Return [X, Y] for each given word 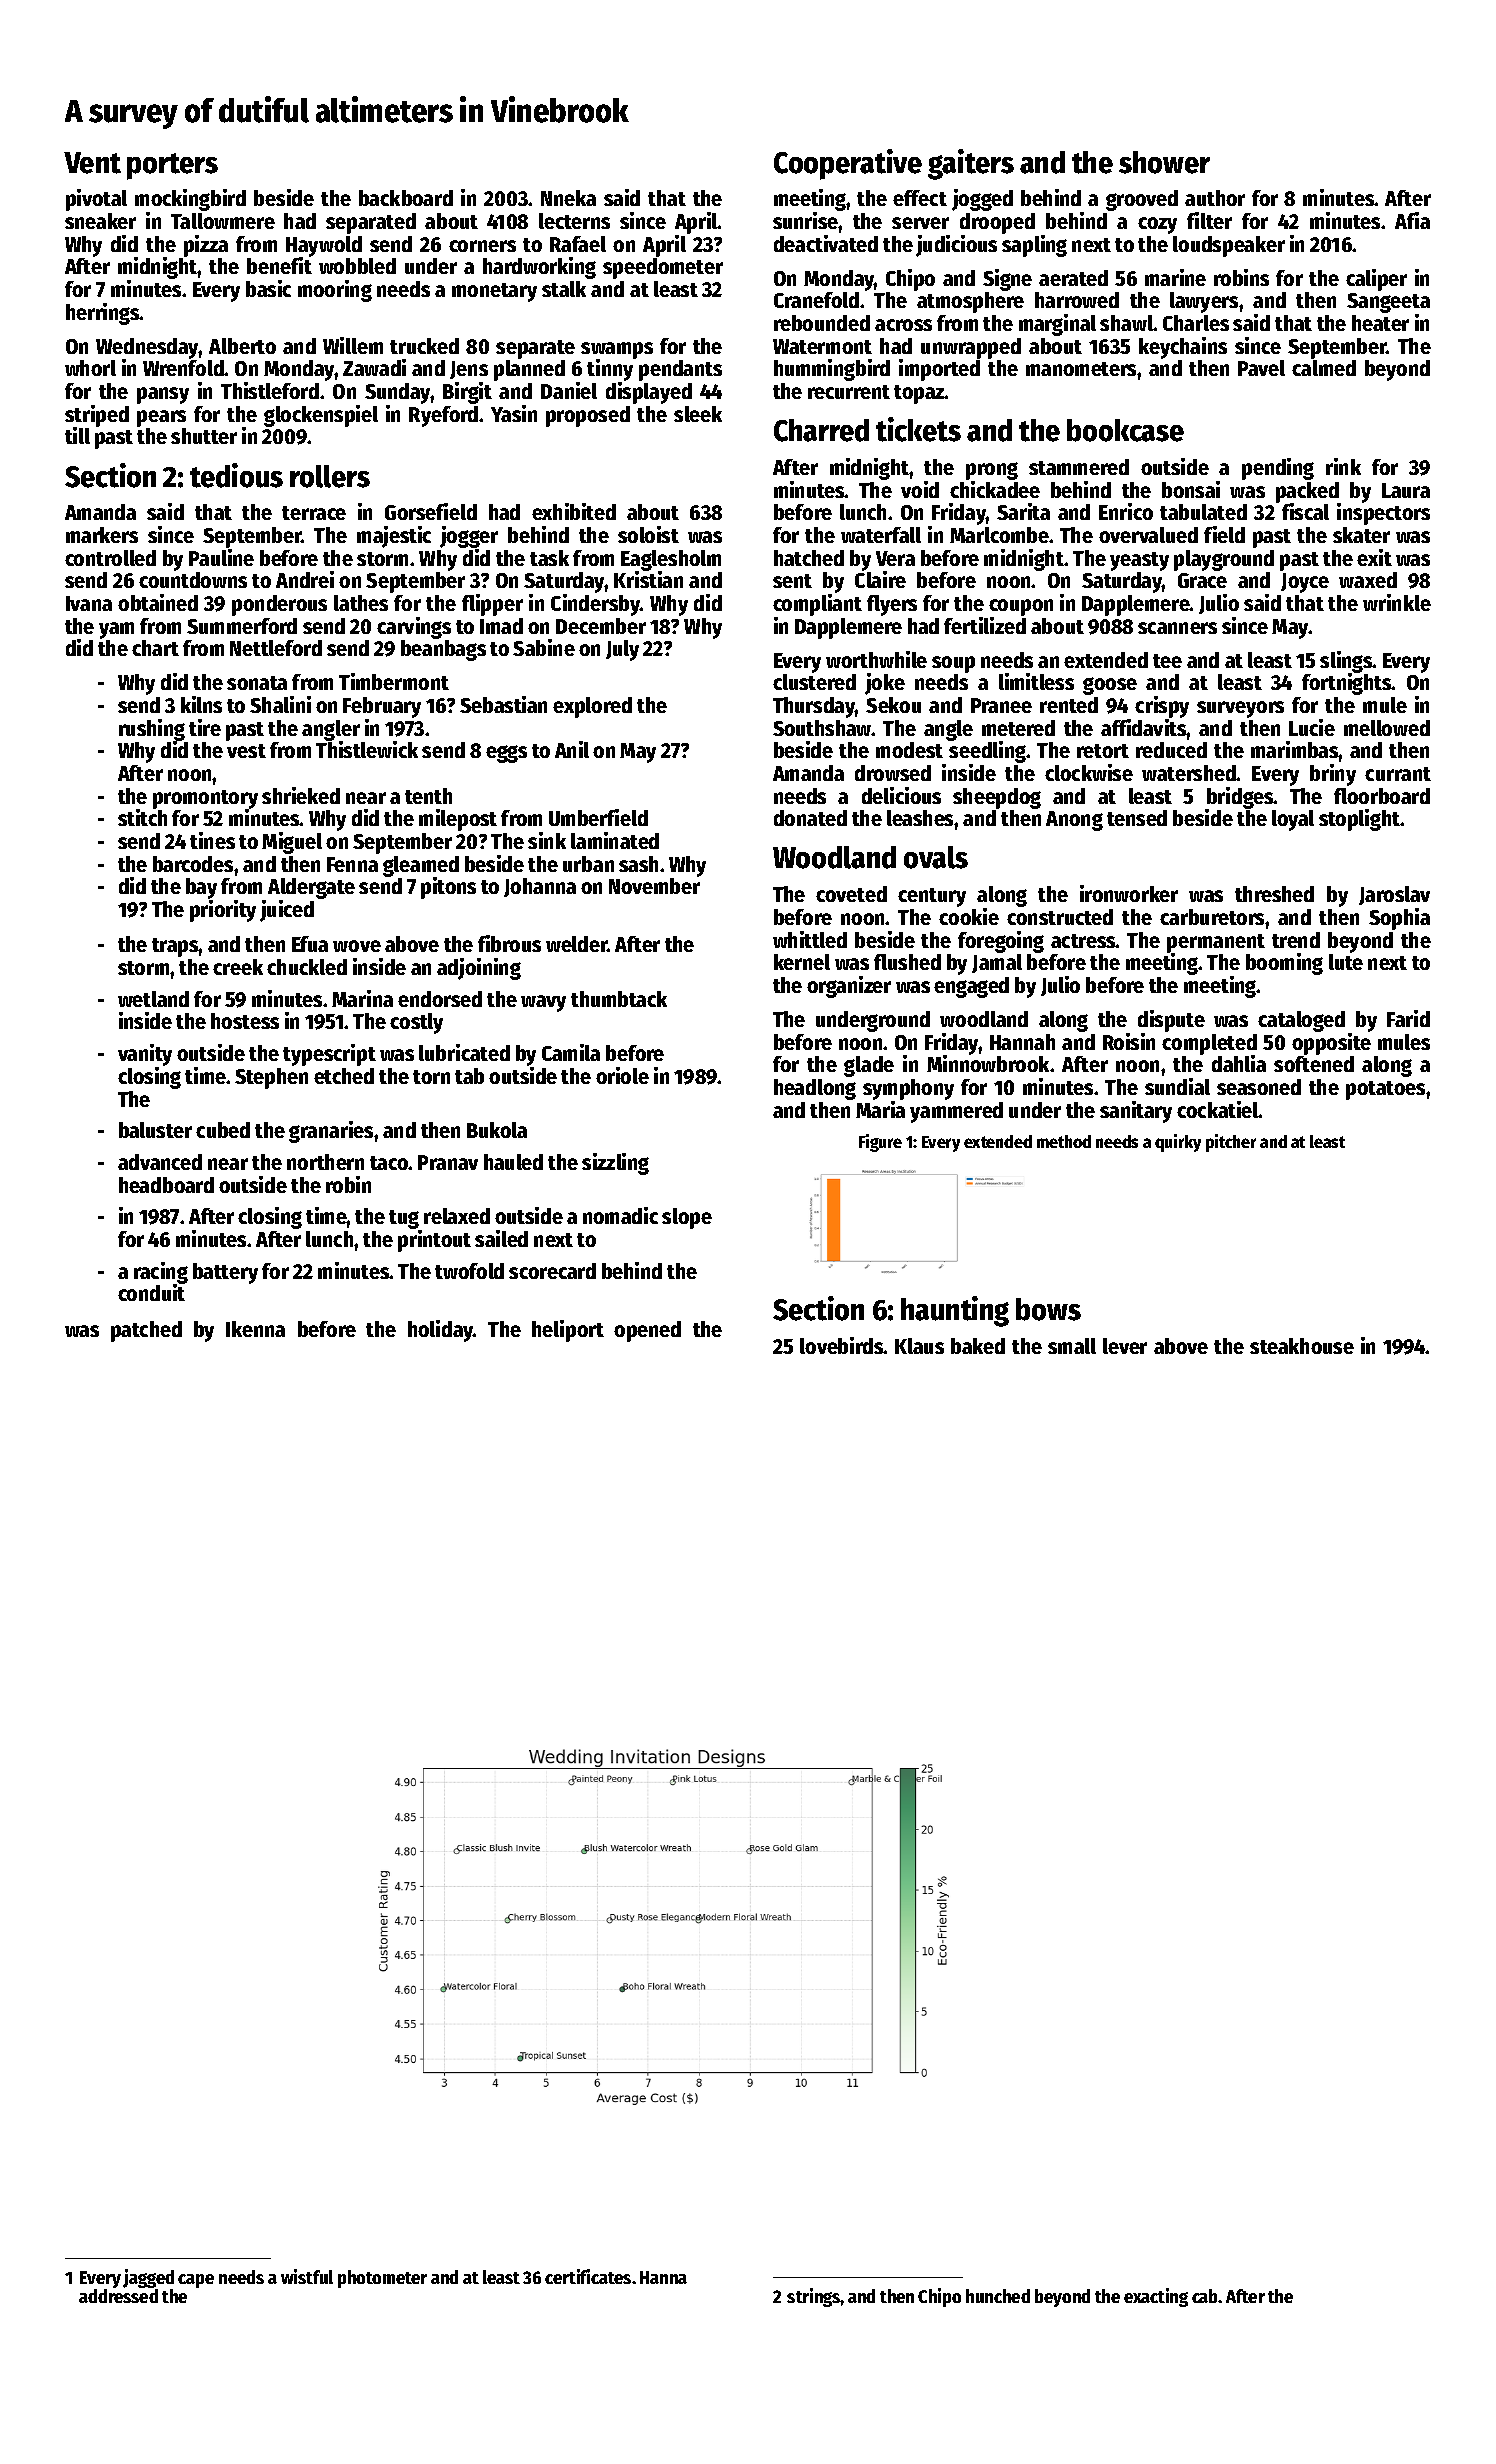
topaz [919, 394]
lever [1125, 1346]
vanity [145, 1055]
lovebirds [842, 1345]
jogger [469, 537]
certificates [588, 2276]
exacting [1156, 2297]
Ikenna [255, 1329]
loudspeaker [1229, 246]
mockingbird [190, 200]
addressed [118, 2296]
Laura [1406, 490]
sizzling [615, 1164]
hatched [809, 558]
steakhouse [1302, 1346]
